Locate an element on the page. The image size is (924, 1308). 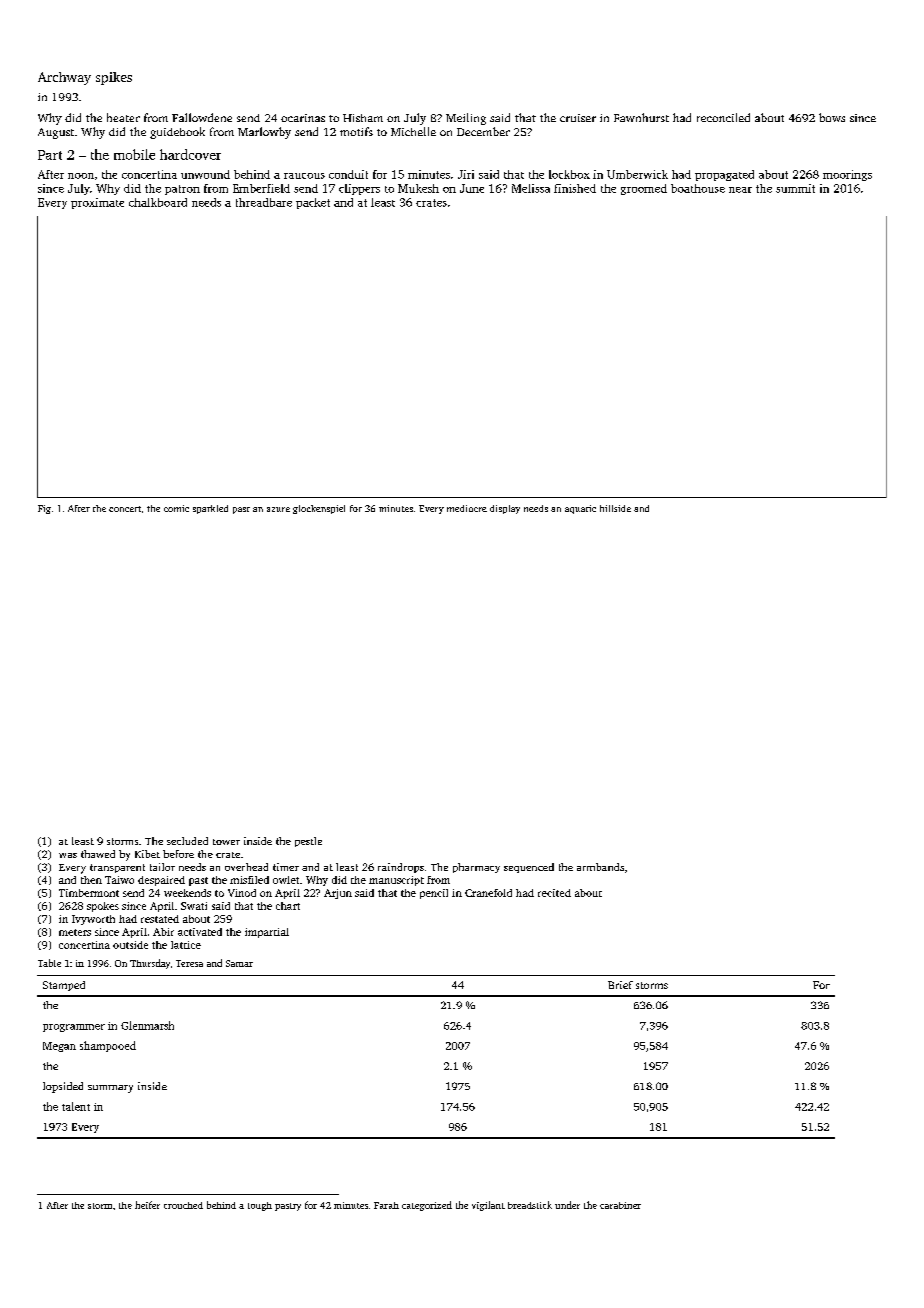
tower is located at coordinates (226, 842).
